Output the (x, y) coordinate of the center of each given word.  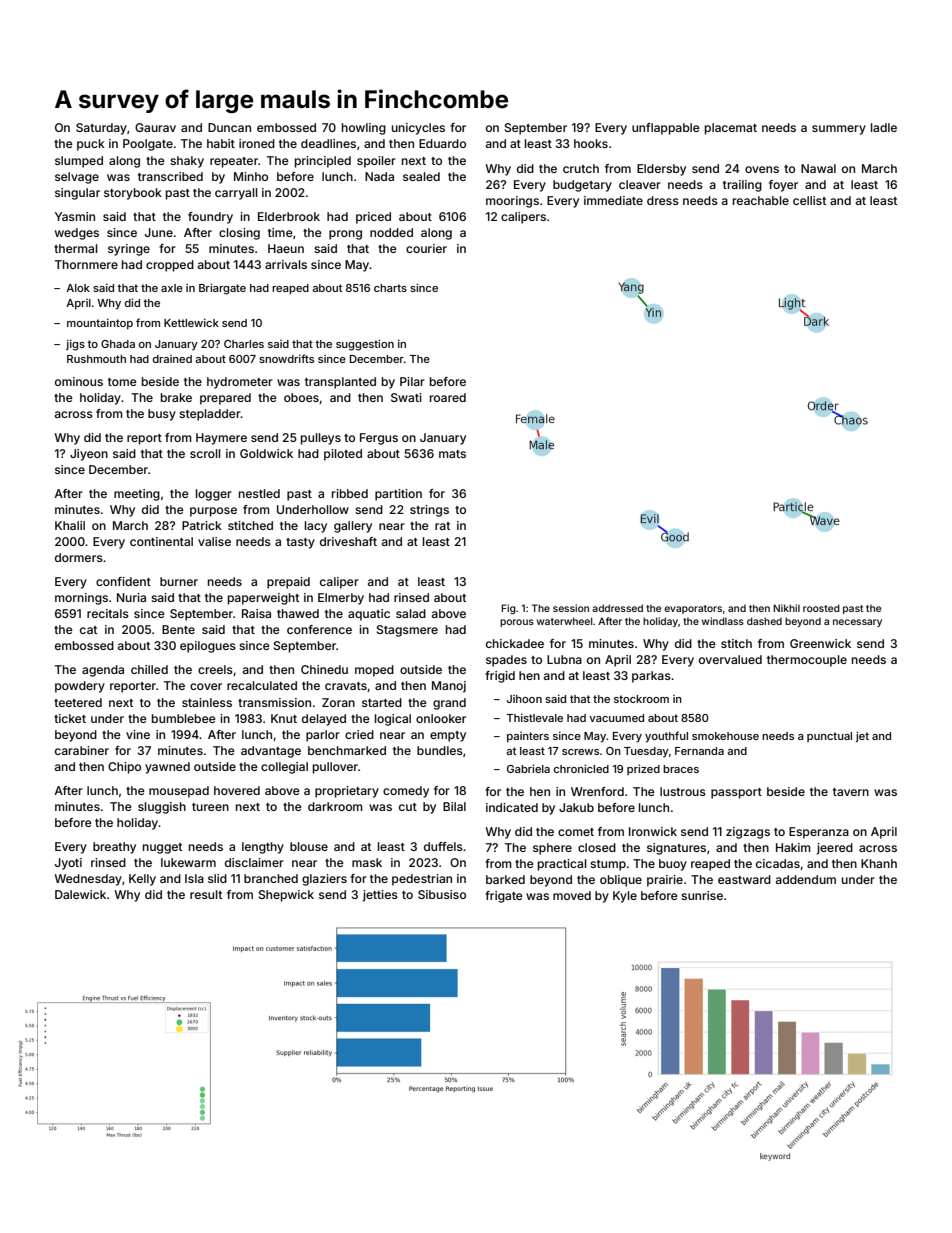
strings (429, 511)
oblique (621, 881)
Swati (406, 397)
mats (452, 454)
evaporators (693, 609)
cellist (809, 200)
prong (345, 235)
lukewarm (188, 862)
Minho (251, 176)
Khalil (70, 525)
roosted (821, 608)
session (571, 608)
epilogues (208, 647)
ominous (79, 381)
